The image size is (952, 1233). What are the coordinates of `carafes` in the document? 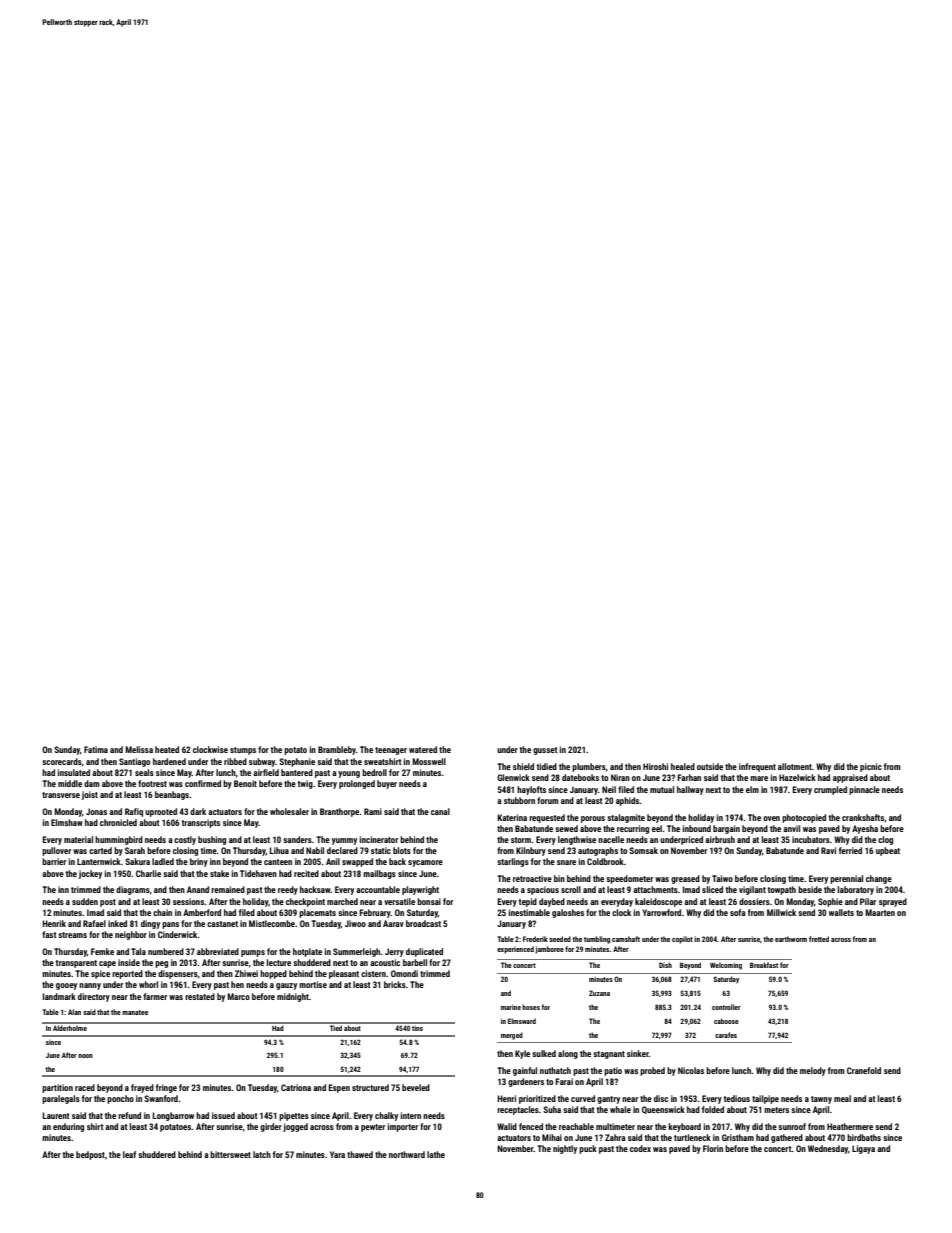 It's located at (726, 1035).
